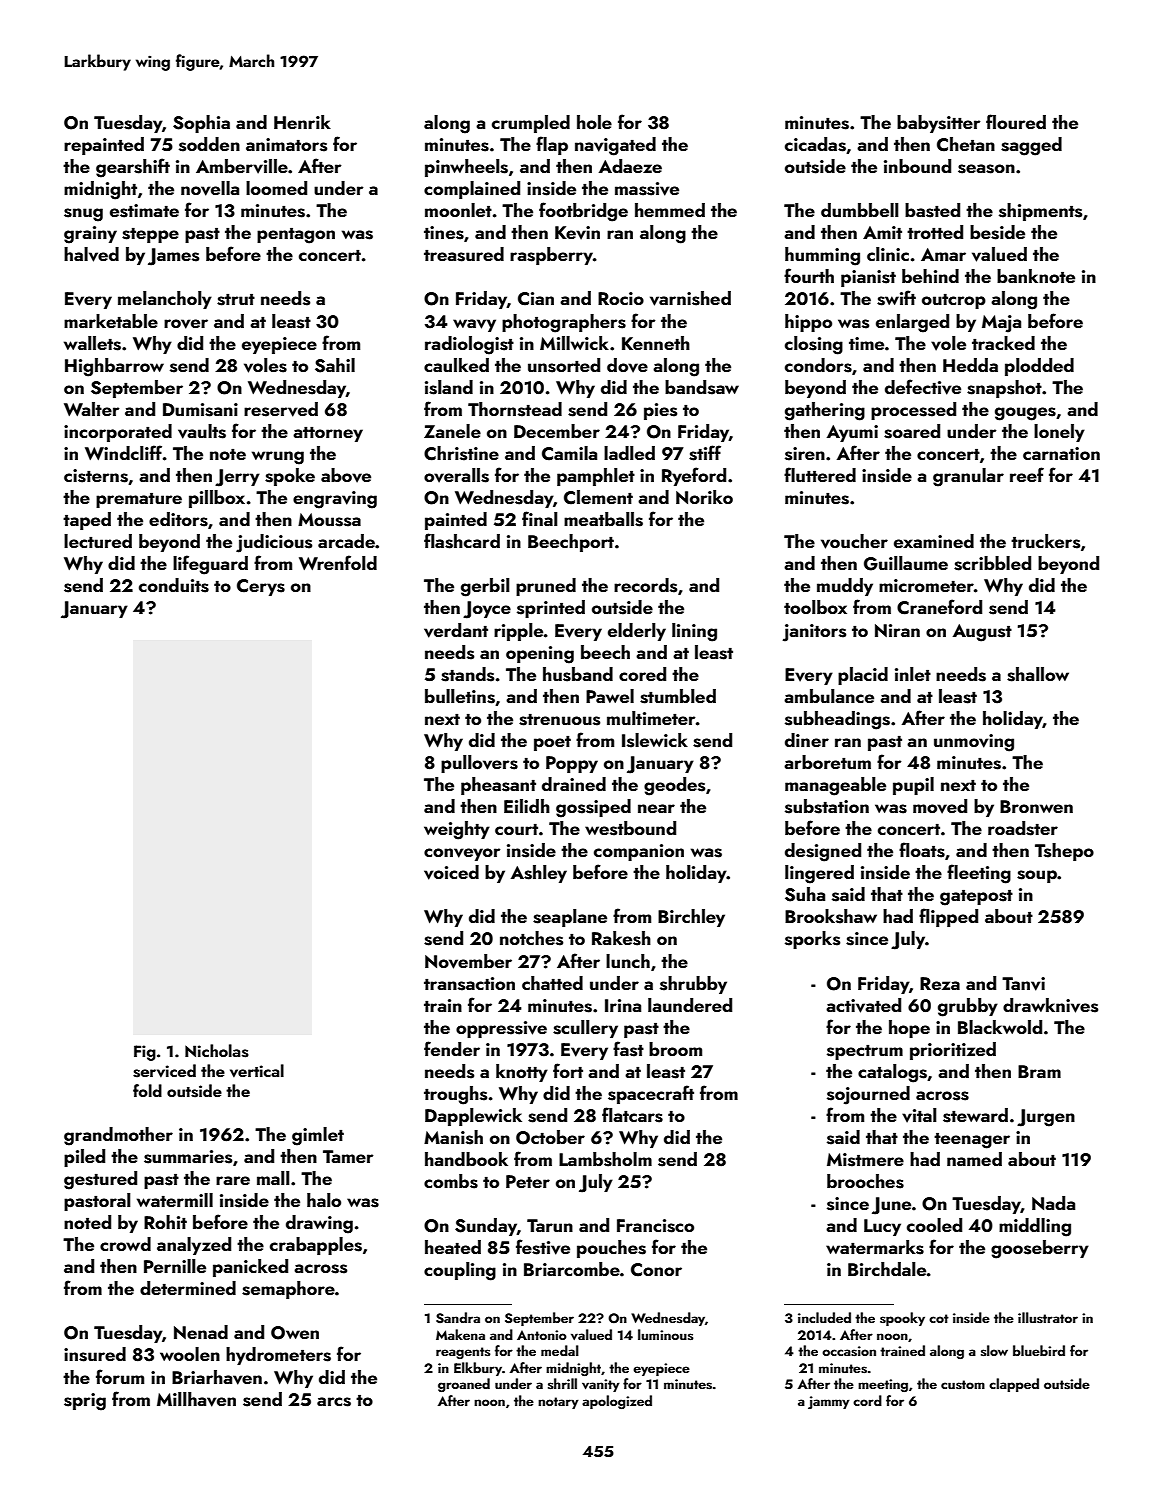  I want to click on bulletins, so click(460, 696).
